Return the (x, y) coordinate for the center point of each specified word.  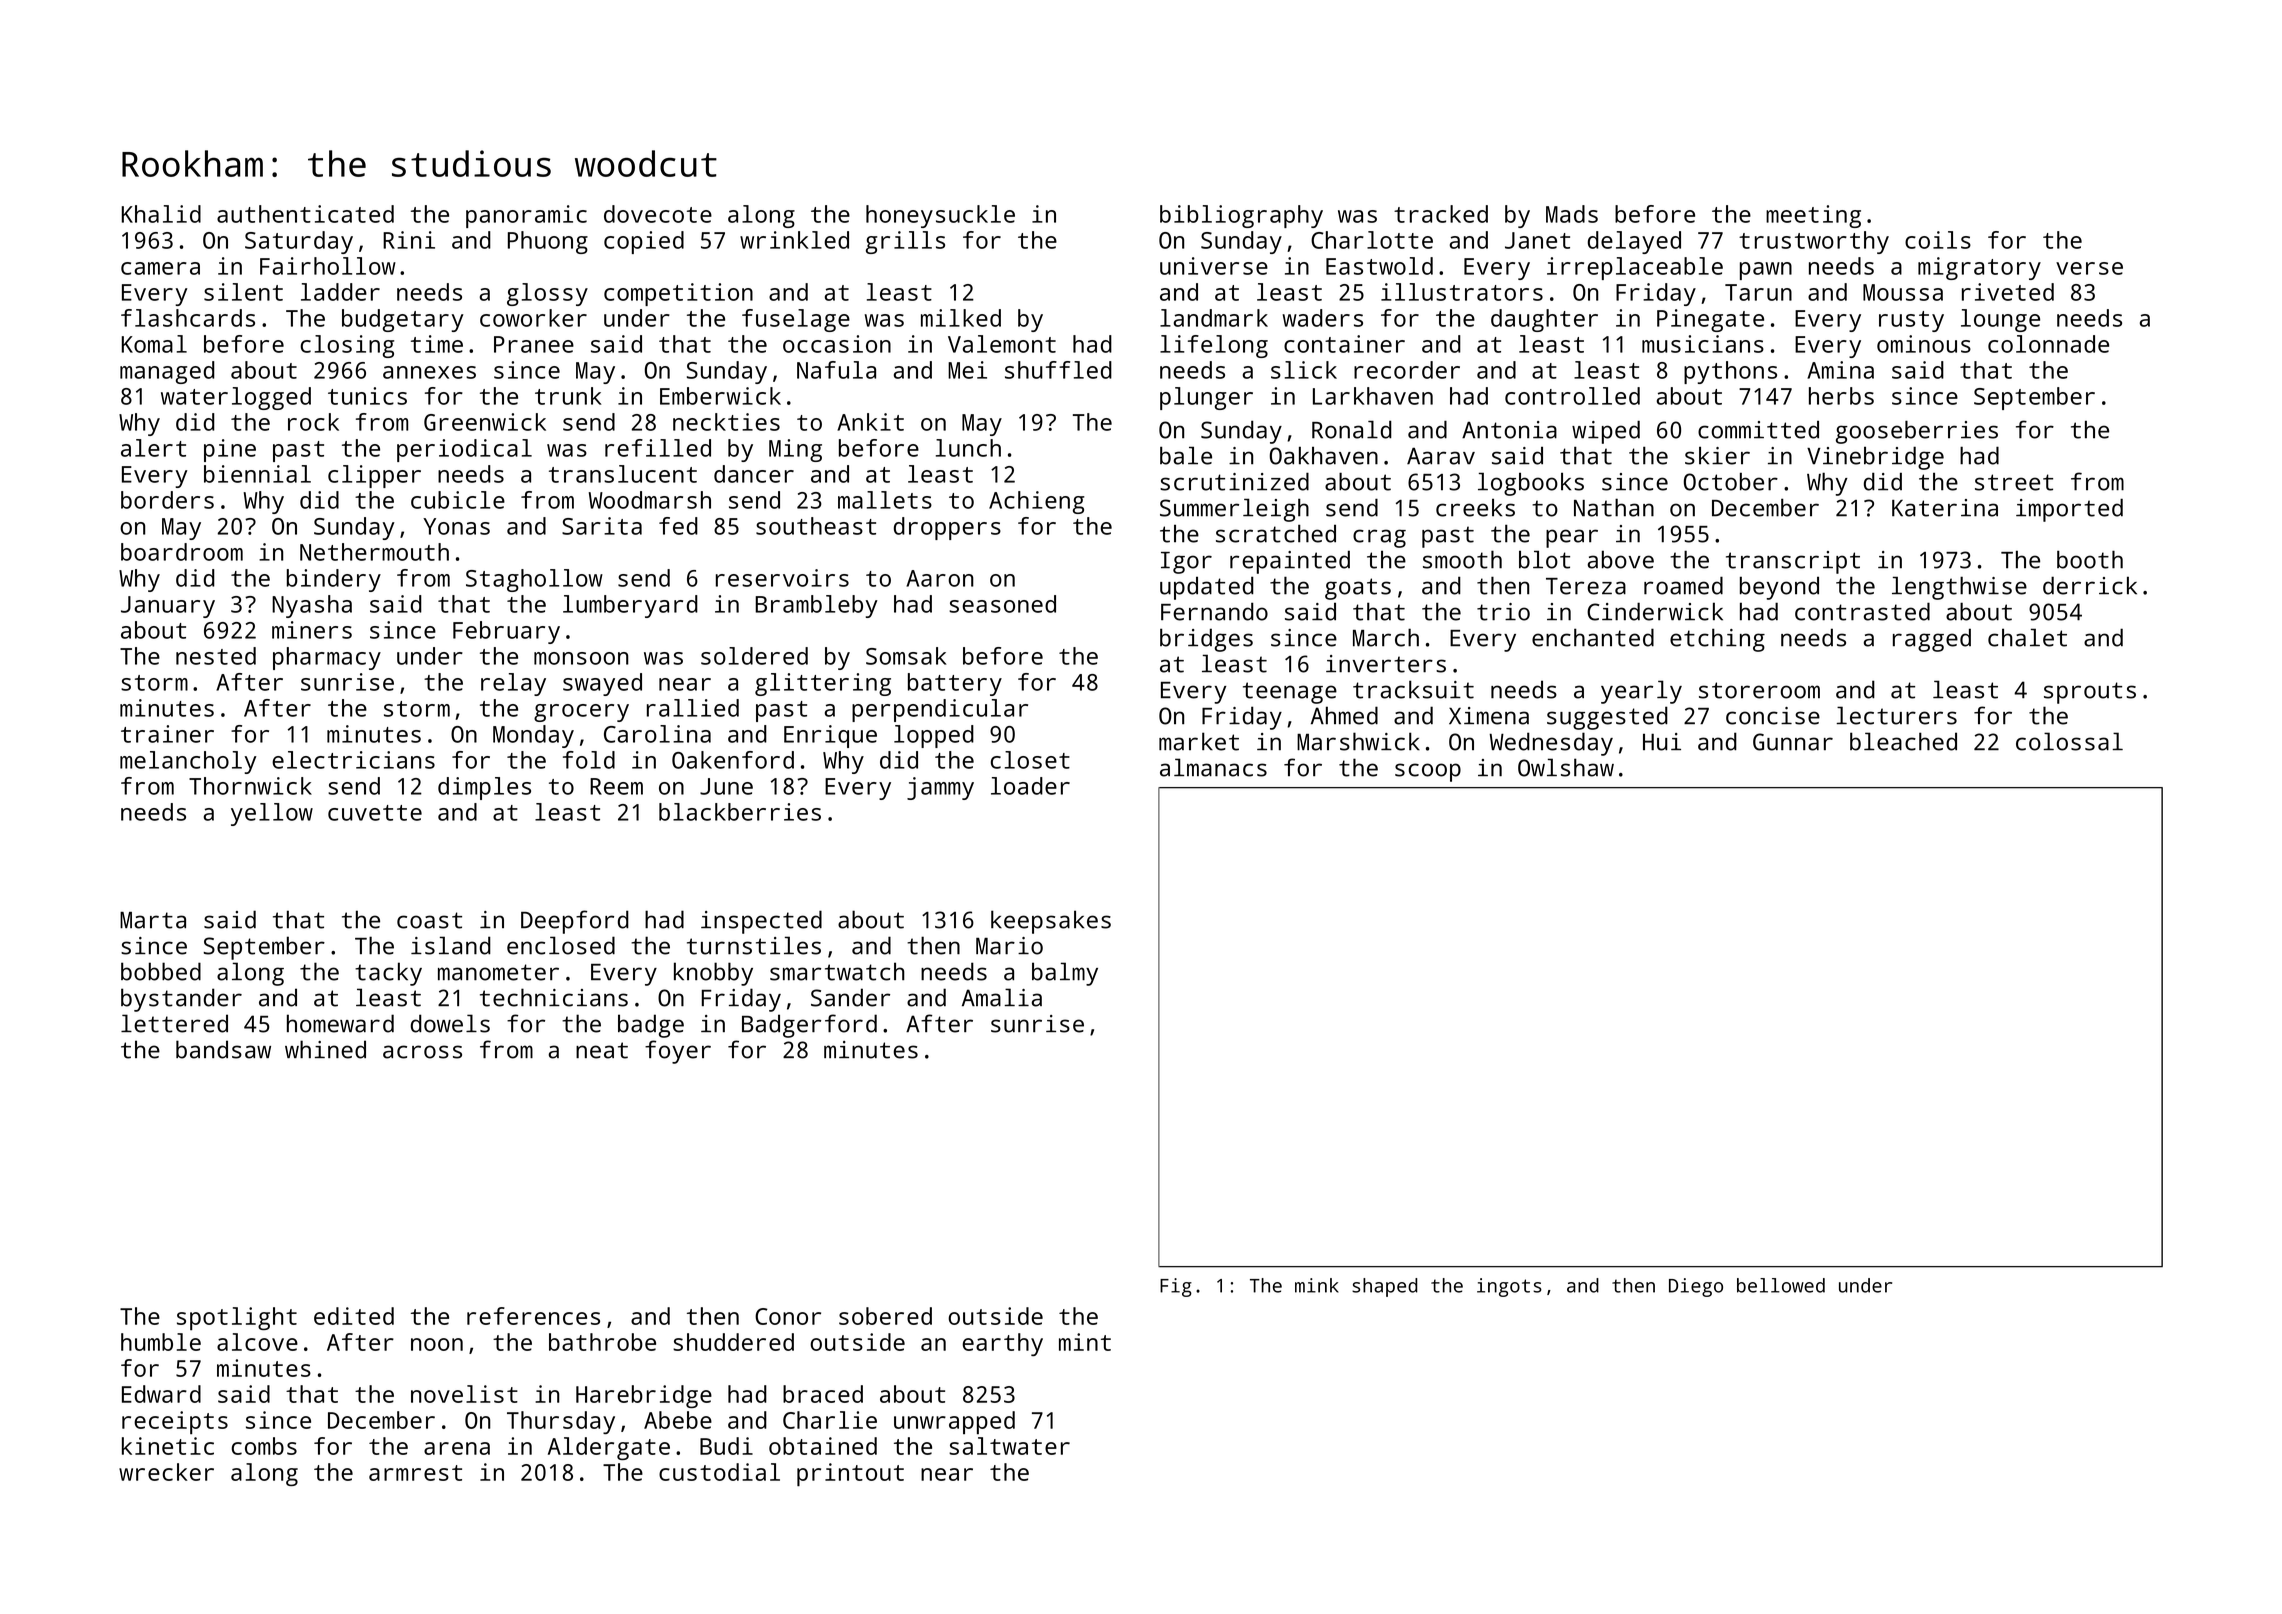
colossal (2069, 741)
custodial (719, 1472)
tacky (388, 974)
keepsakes (1051, 922)
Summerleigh (1234, 510)
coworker (533, 318)
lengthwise (1959, 588)
